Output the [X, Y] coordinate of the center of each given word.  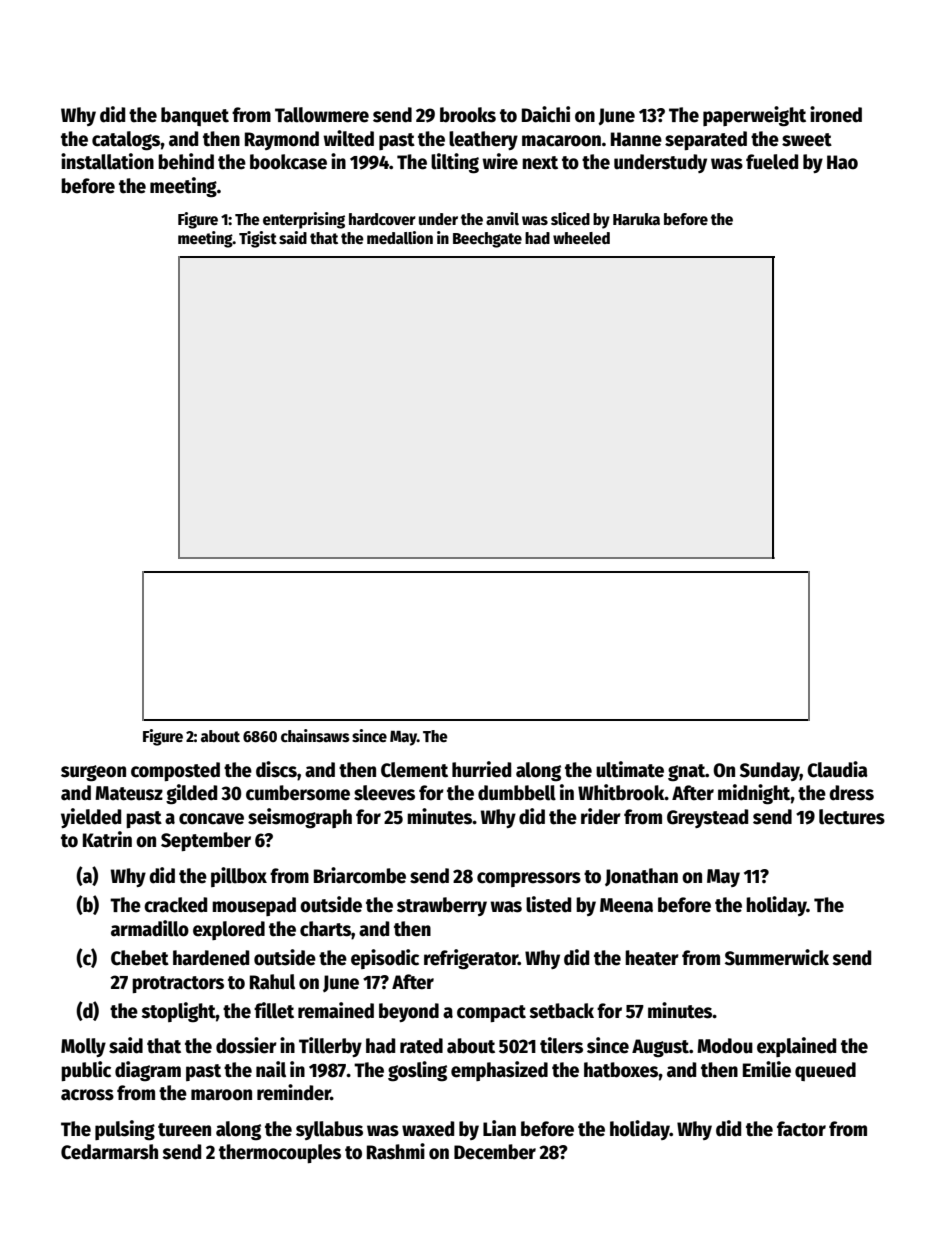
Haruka [636, 219]
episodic [385, 959]
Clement [414, 770]
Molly [83, 1047]
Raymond [282, 140]
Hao [842, 162]
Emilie [767, 1069]
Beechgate [487, 240]
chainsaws [315, 735]
